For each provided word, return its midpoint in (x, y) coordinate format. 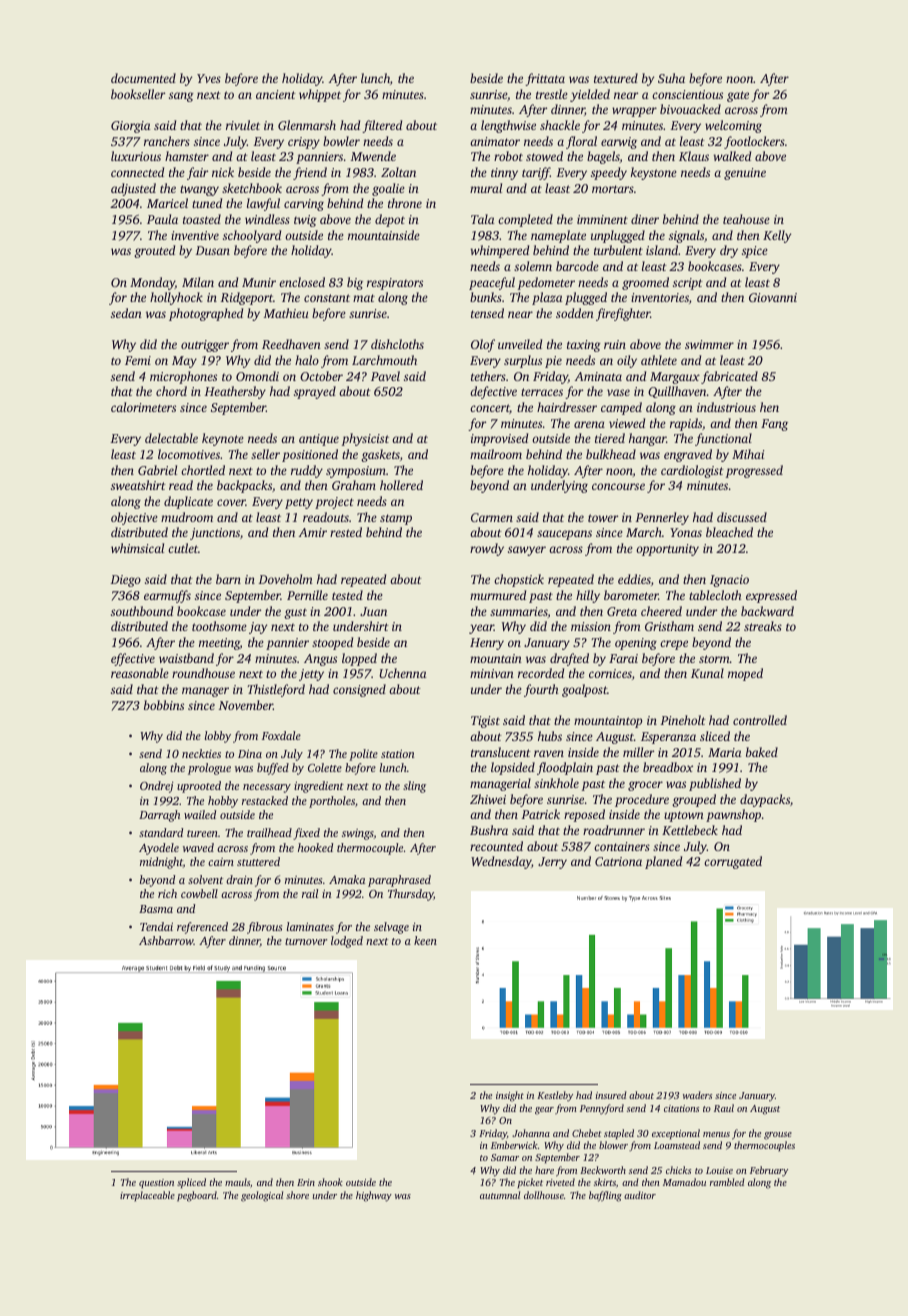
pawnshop (733, 815)
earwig (619, 143)
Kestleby (555, 1096)
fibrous (264, 928)
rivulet (243, 125)
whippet (320, 95)
